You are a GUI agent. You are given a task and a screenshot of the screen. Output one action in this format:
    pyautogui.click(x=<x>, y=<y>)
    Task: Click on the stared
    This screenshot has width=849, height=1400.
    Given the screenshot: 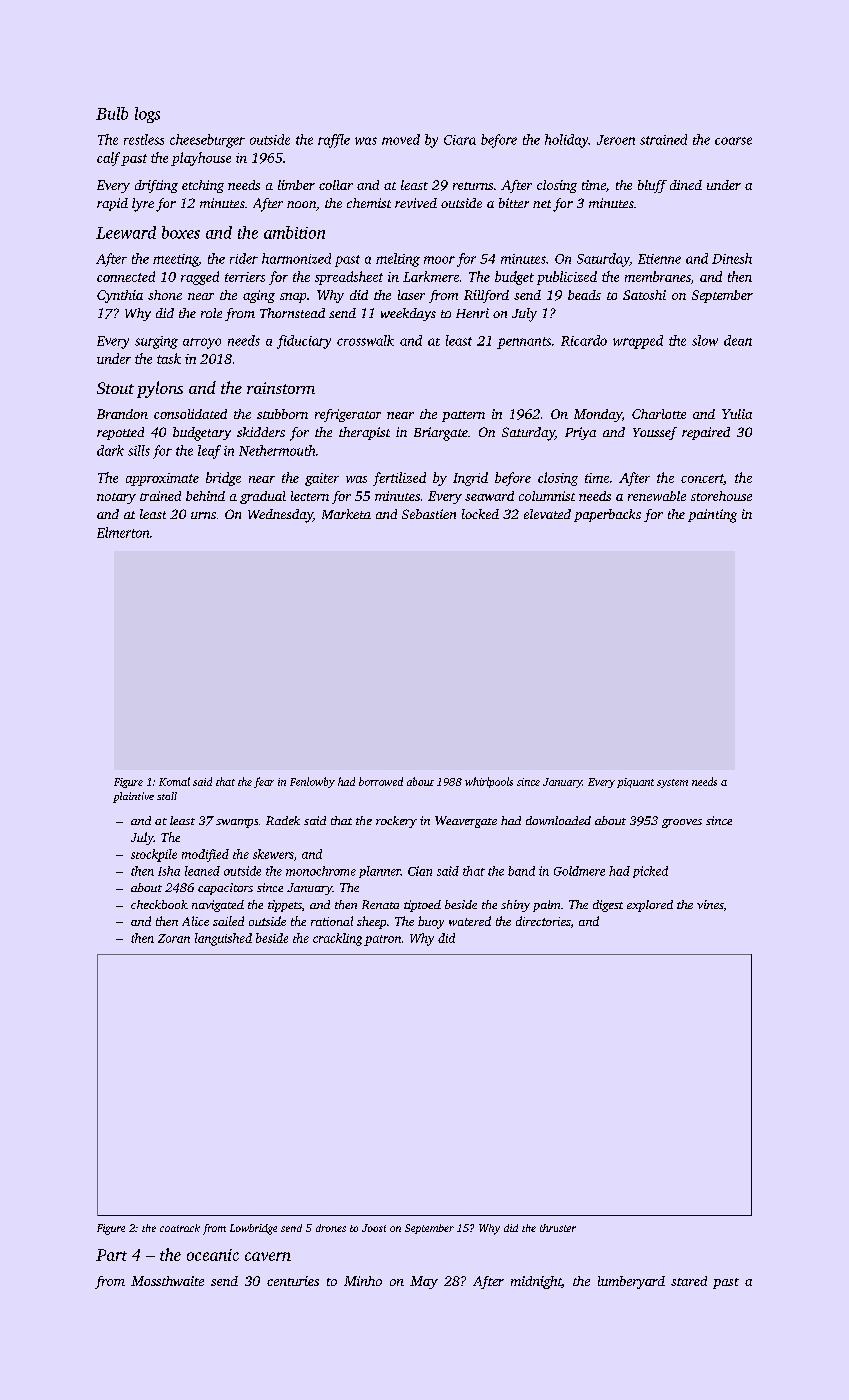 What is the action you would take?
    pyautogui.click(x=689, y=1281)
